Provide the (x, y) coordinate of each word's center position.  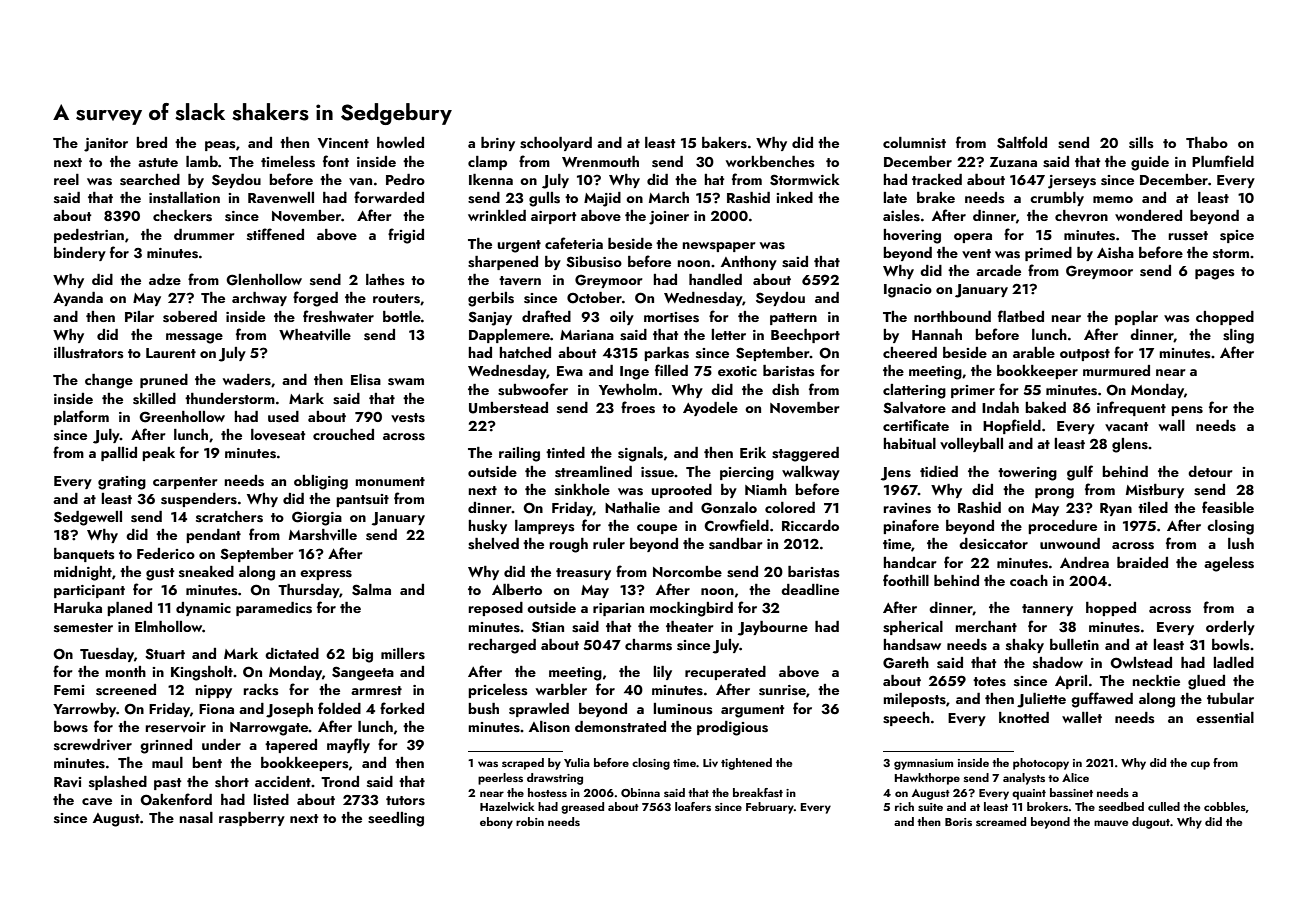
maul (167, 762)
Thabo (1207, 142)
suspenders (199, 500)
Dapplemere (509, 336)
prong (1054, 493)
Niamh (766, 489)
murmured (1116, 370)
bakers (724, 142)
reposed (495, 609)
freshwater (338, 316)
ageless (1229, 564)
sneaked (206, 571)
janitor (106, 145)
